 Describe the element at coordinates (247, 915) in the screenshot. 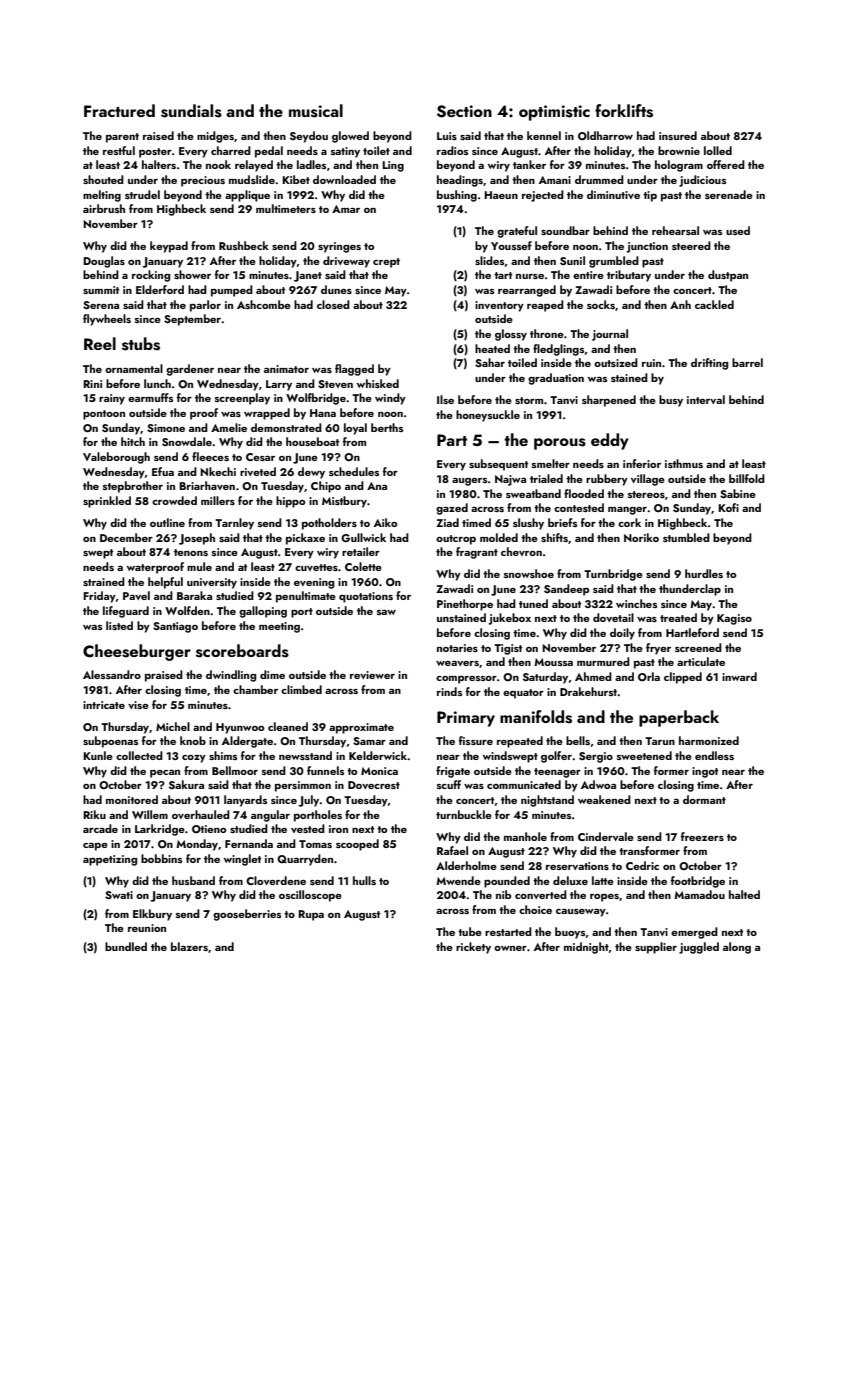

I see `gooseberries` at that location.
